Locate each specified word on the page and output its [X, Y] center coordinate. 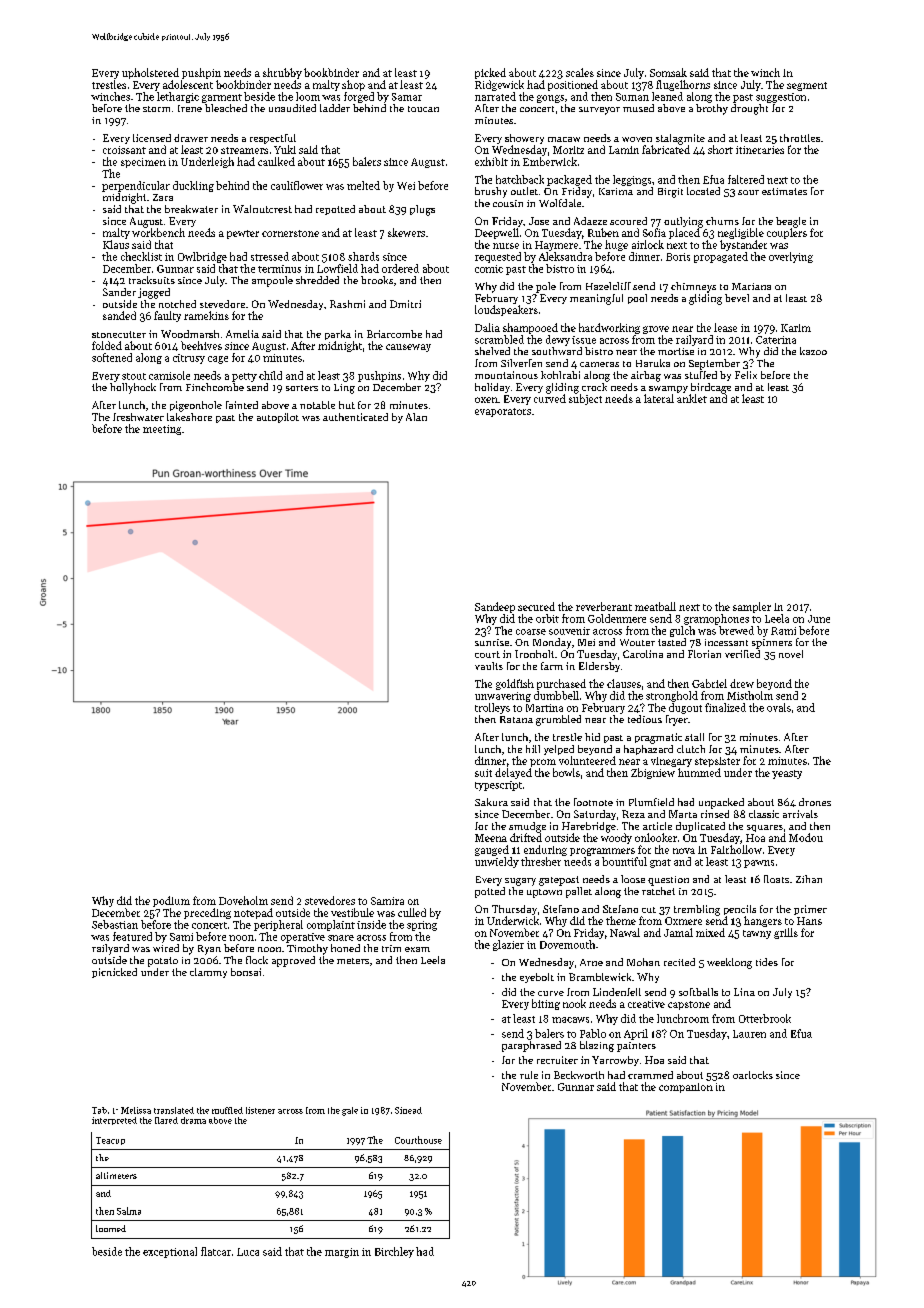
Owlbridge [202, 257]
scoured [628, 221]
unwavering [503, 697]
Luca [248, 1252]
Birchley [394, 1252]
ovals [779, 707]
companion [686, 1088]
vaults [489, 666]
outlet [524, 191]
